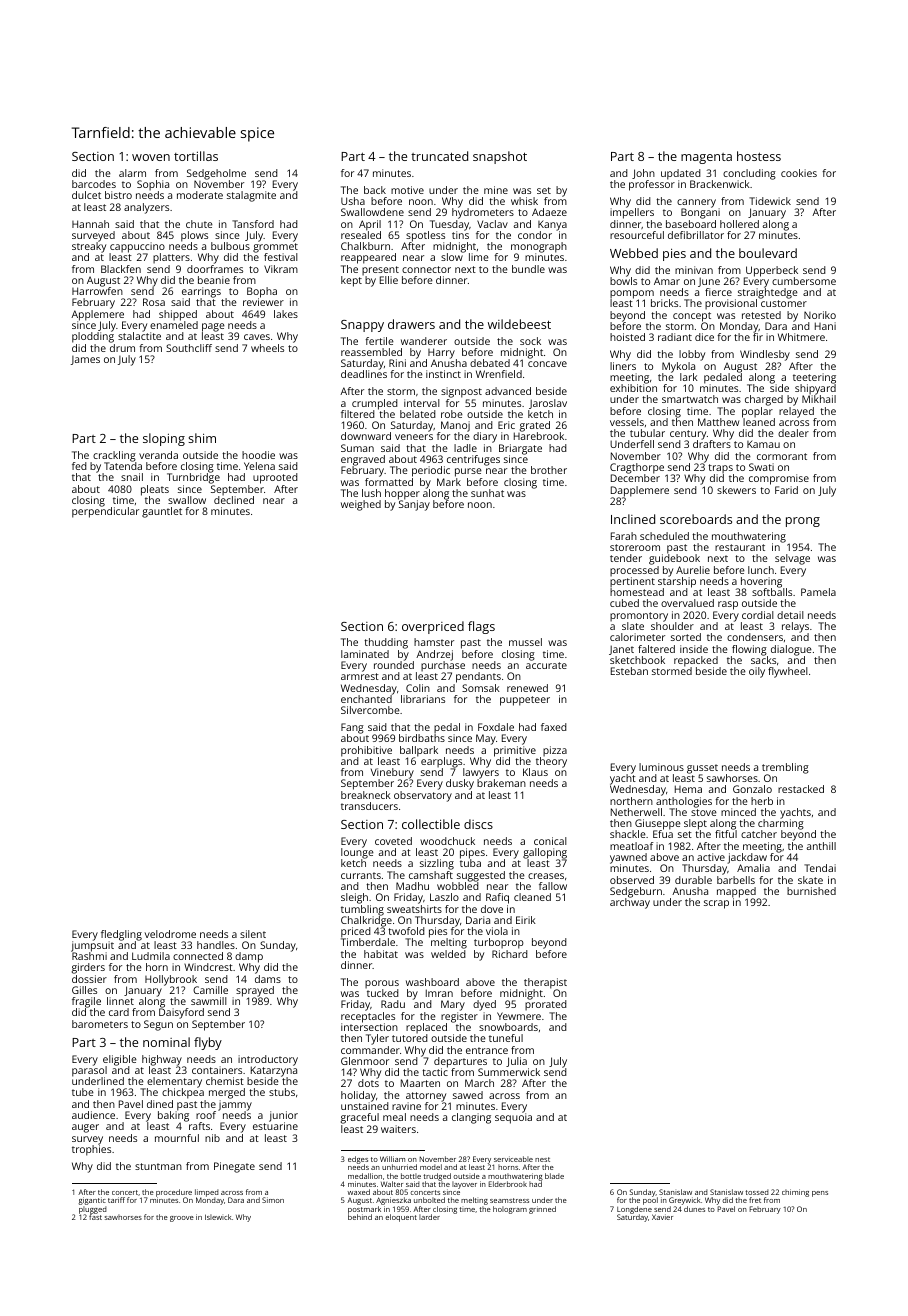 The width and height of the document is (908, 1316). Describe the element at coordinates (95, 1217) in the document. I see `fast` at that location.
